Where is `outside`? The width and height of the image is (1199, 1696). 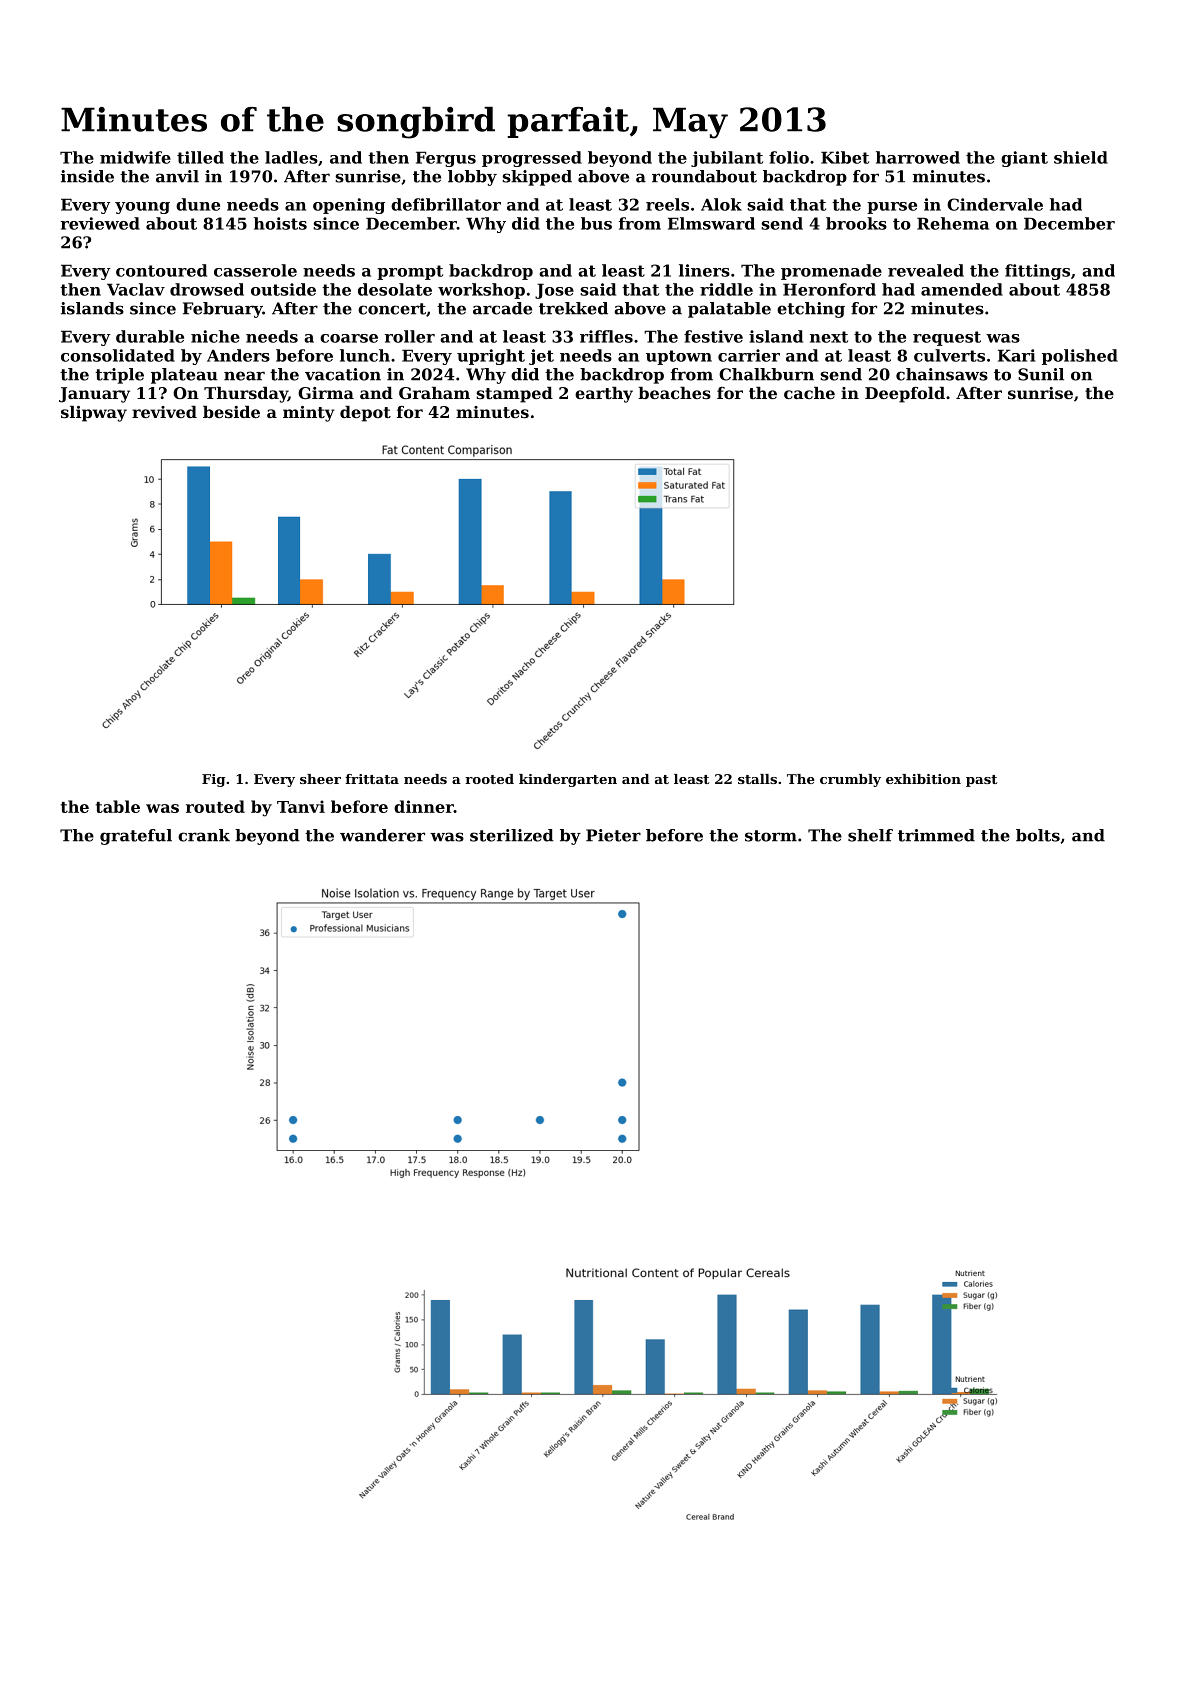 outside is located at coordinates (283, 289).
